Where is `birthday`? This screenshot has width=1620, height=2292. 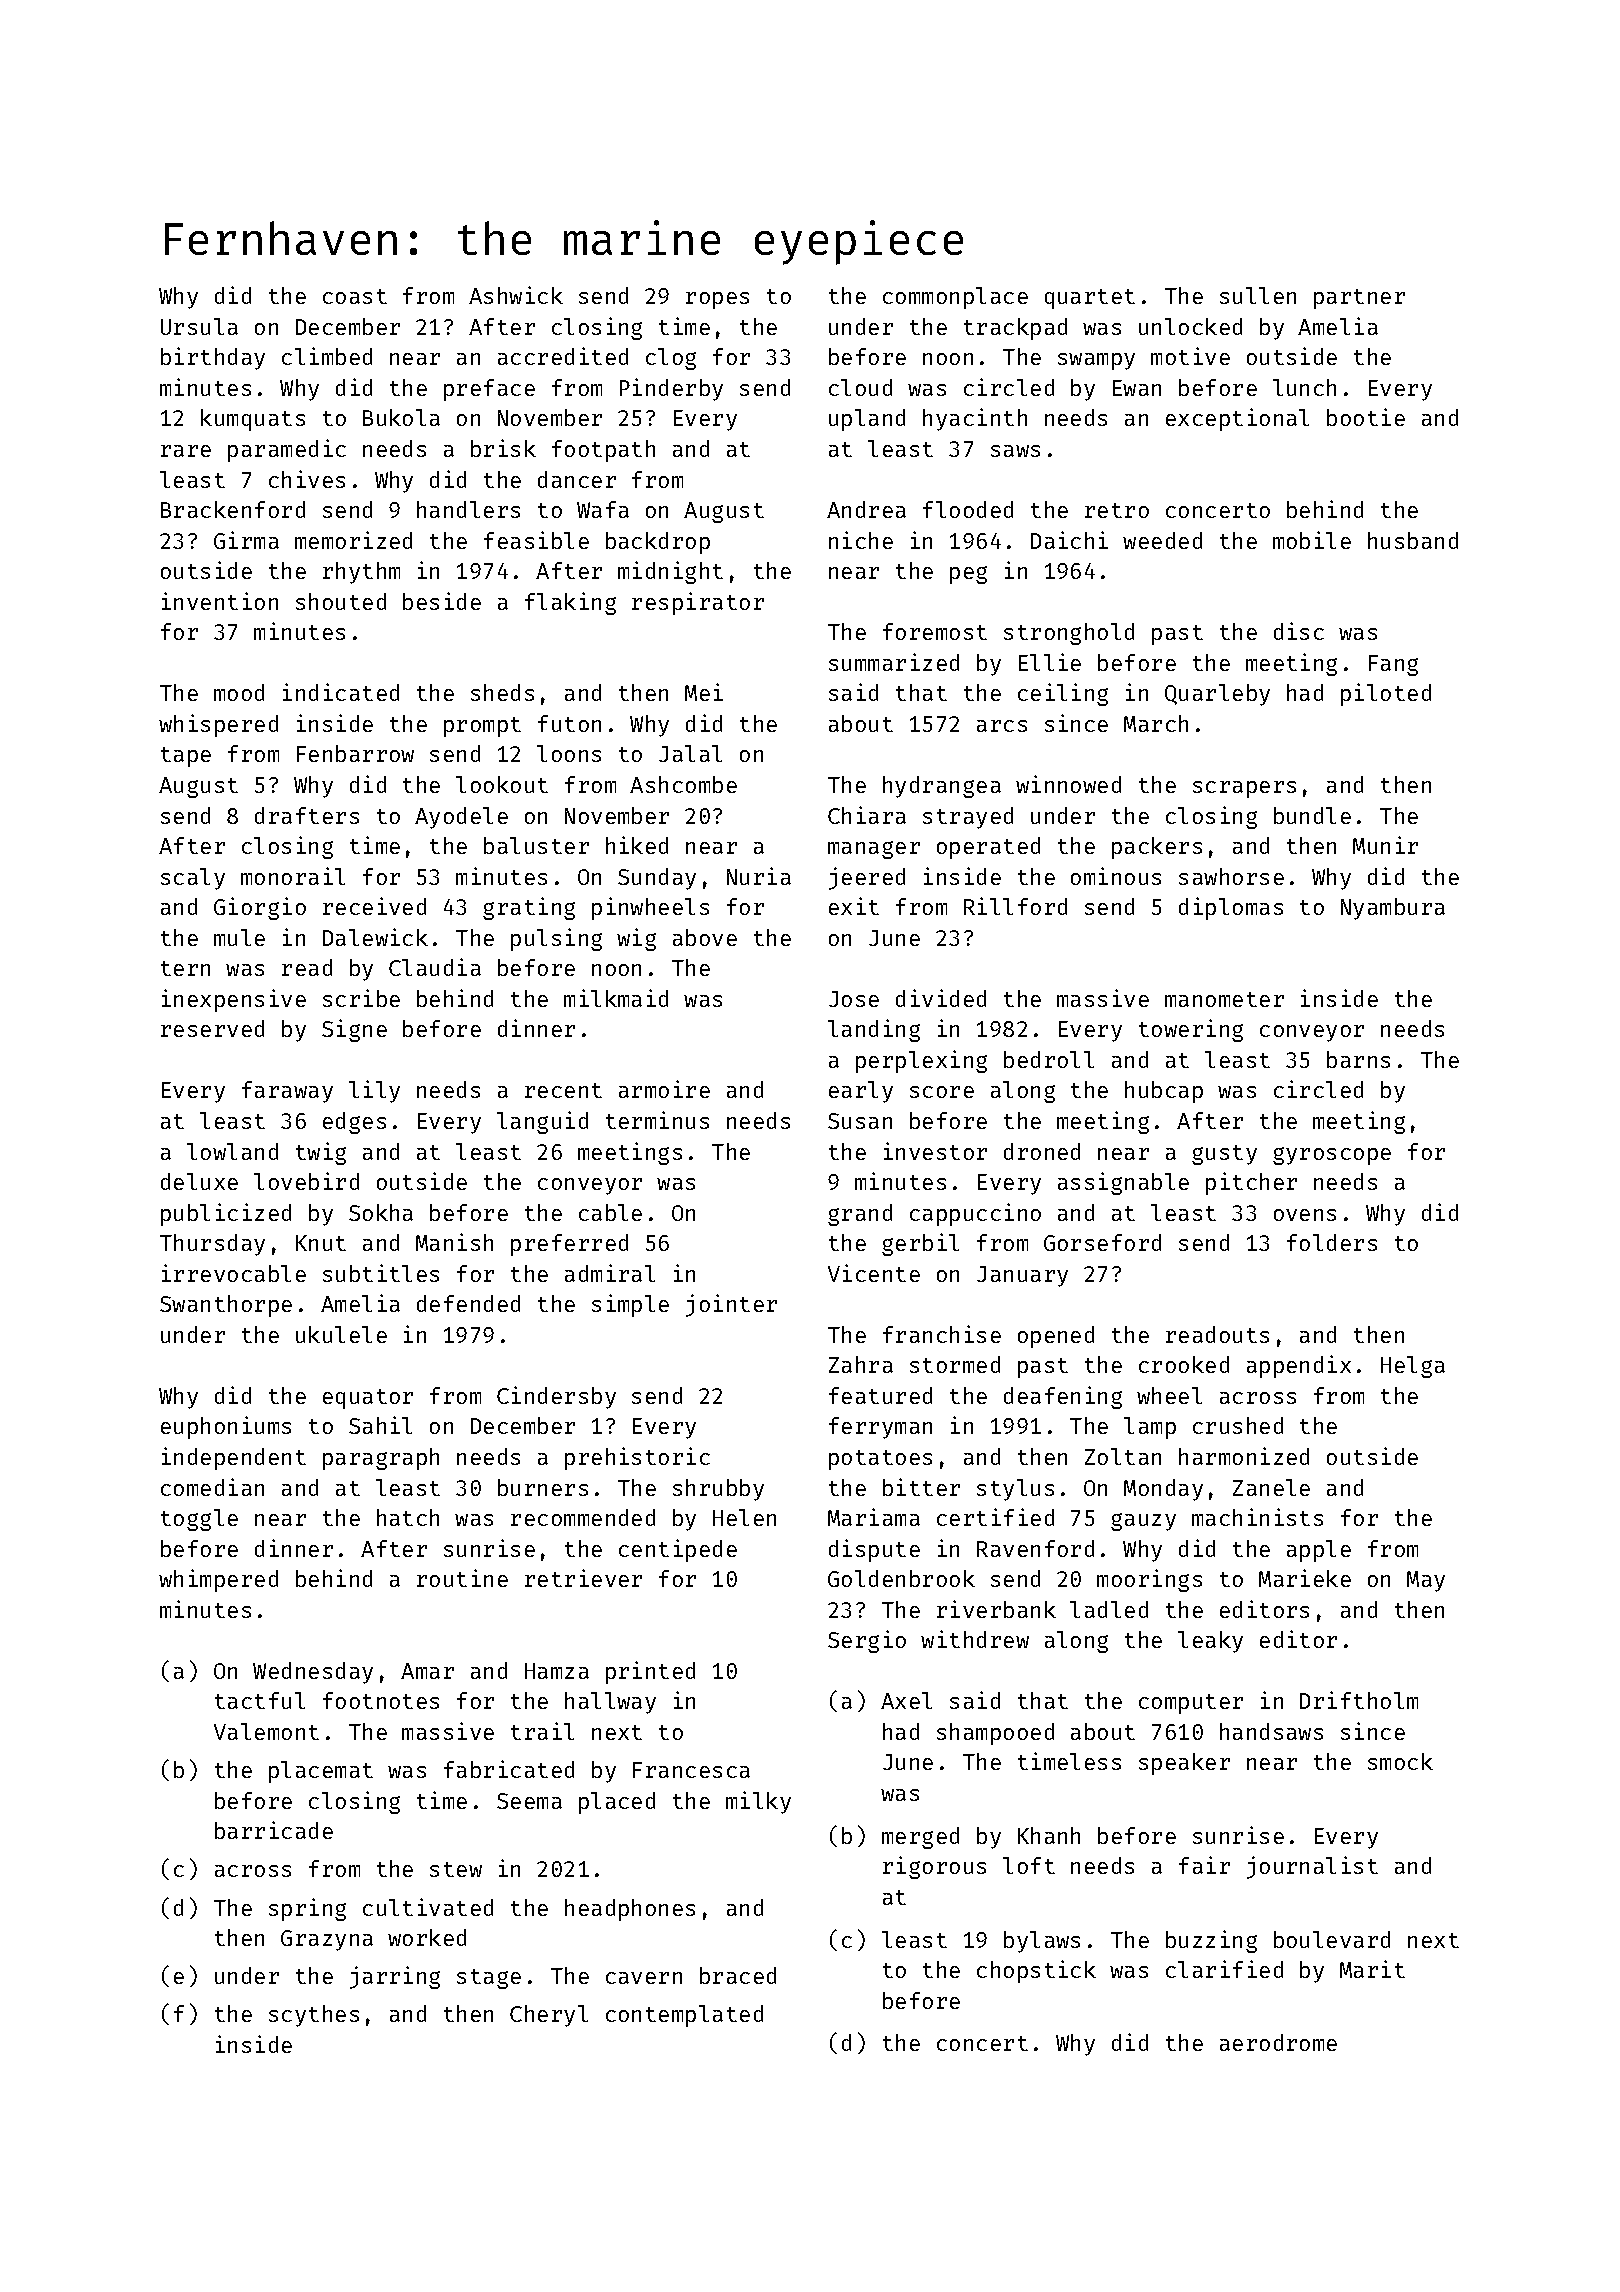 birthday is located at coordinates (213, 358).
